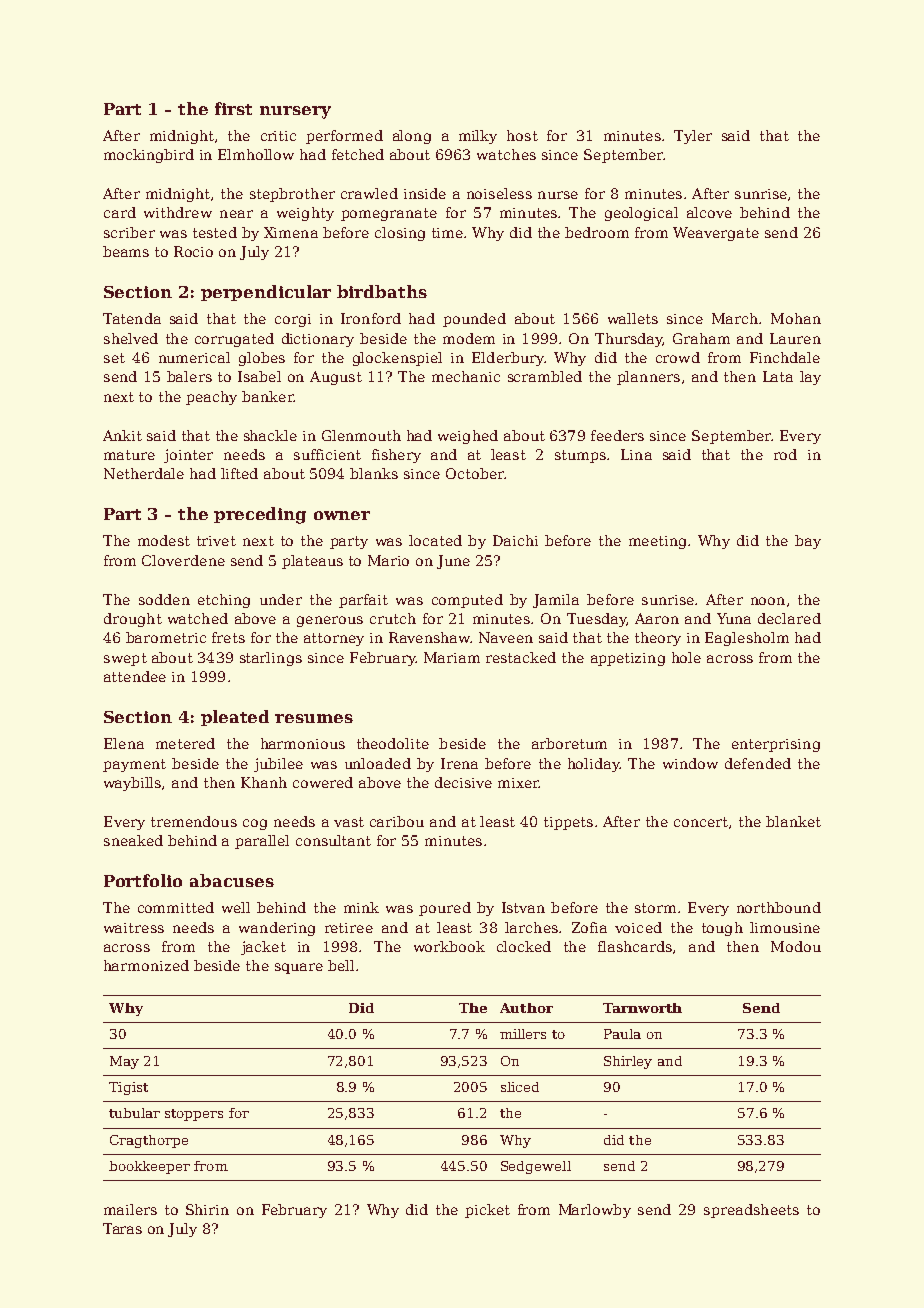 The image size is (924, 1308). What do you see at coordinates (521, 657) in the page?
I see `restacked` at bounding box center [521, 657].
